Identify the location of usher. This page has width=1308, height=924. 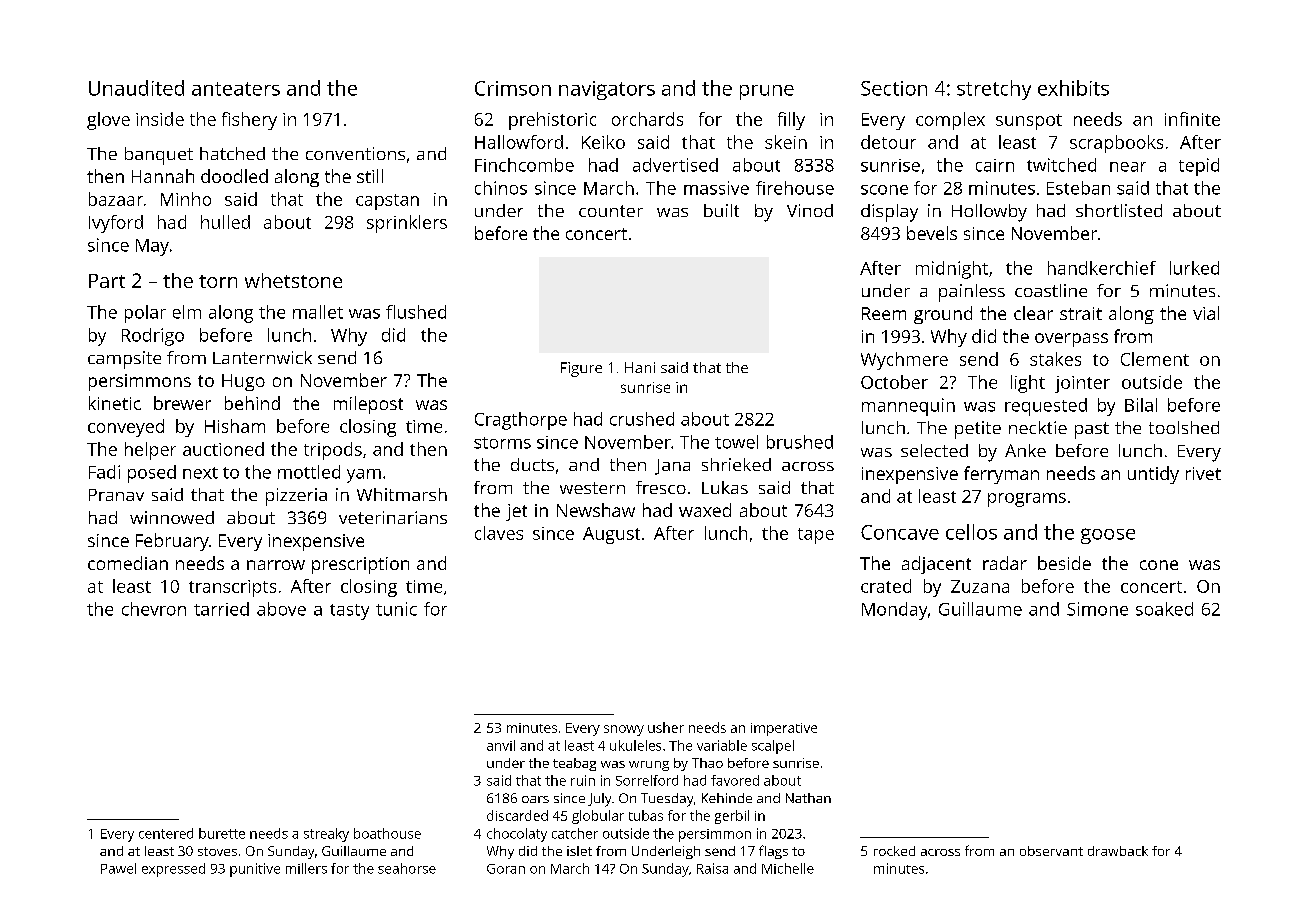
(666, 727).
